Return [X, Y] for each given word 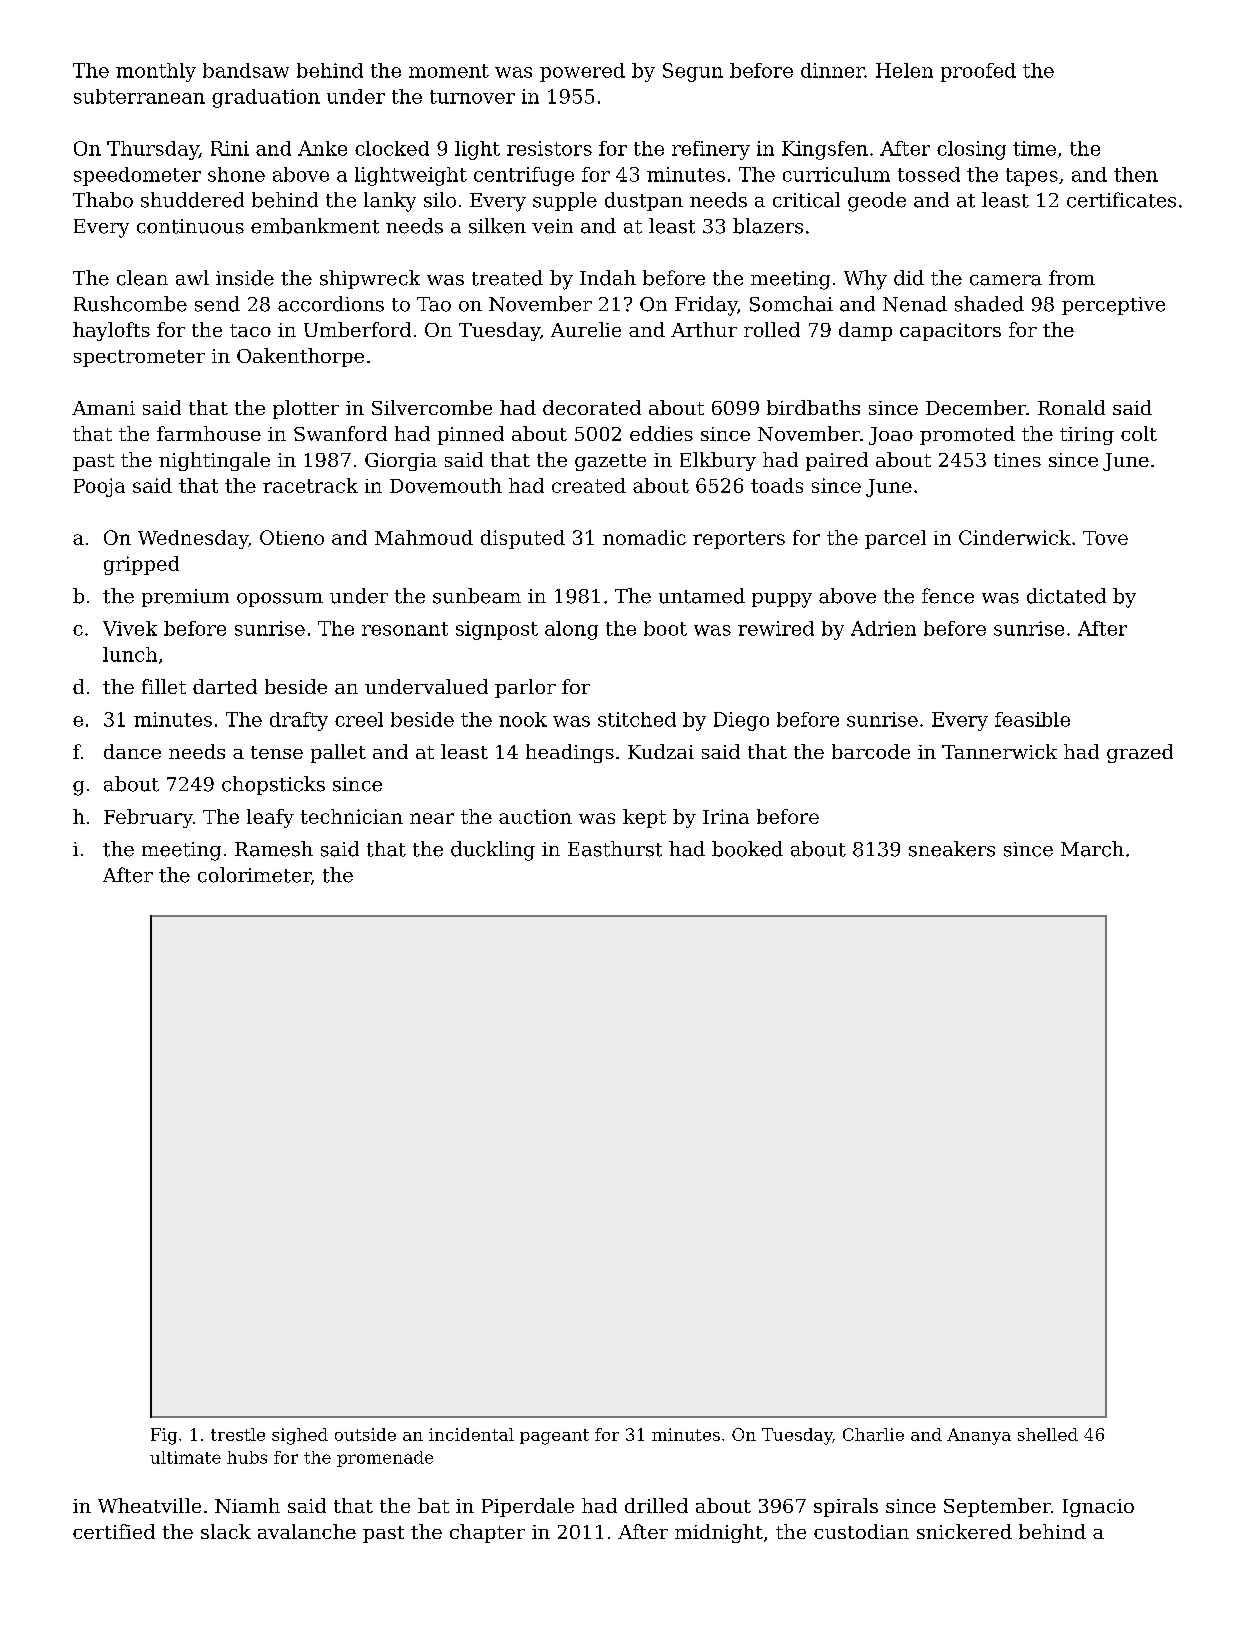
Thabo [103, 200]
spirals [846, 1507]
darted [225, 686]
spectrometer [139, 358]
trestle [238, 1434]
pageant [554, 1437]
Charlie [873, 1434]
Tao [434, 304]
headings [570, 753]
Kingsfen [825, 150]
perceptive [1113, 306]
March [1092, 849]
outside [365, 1434]
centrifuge [524, 176]
